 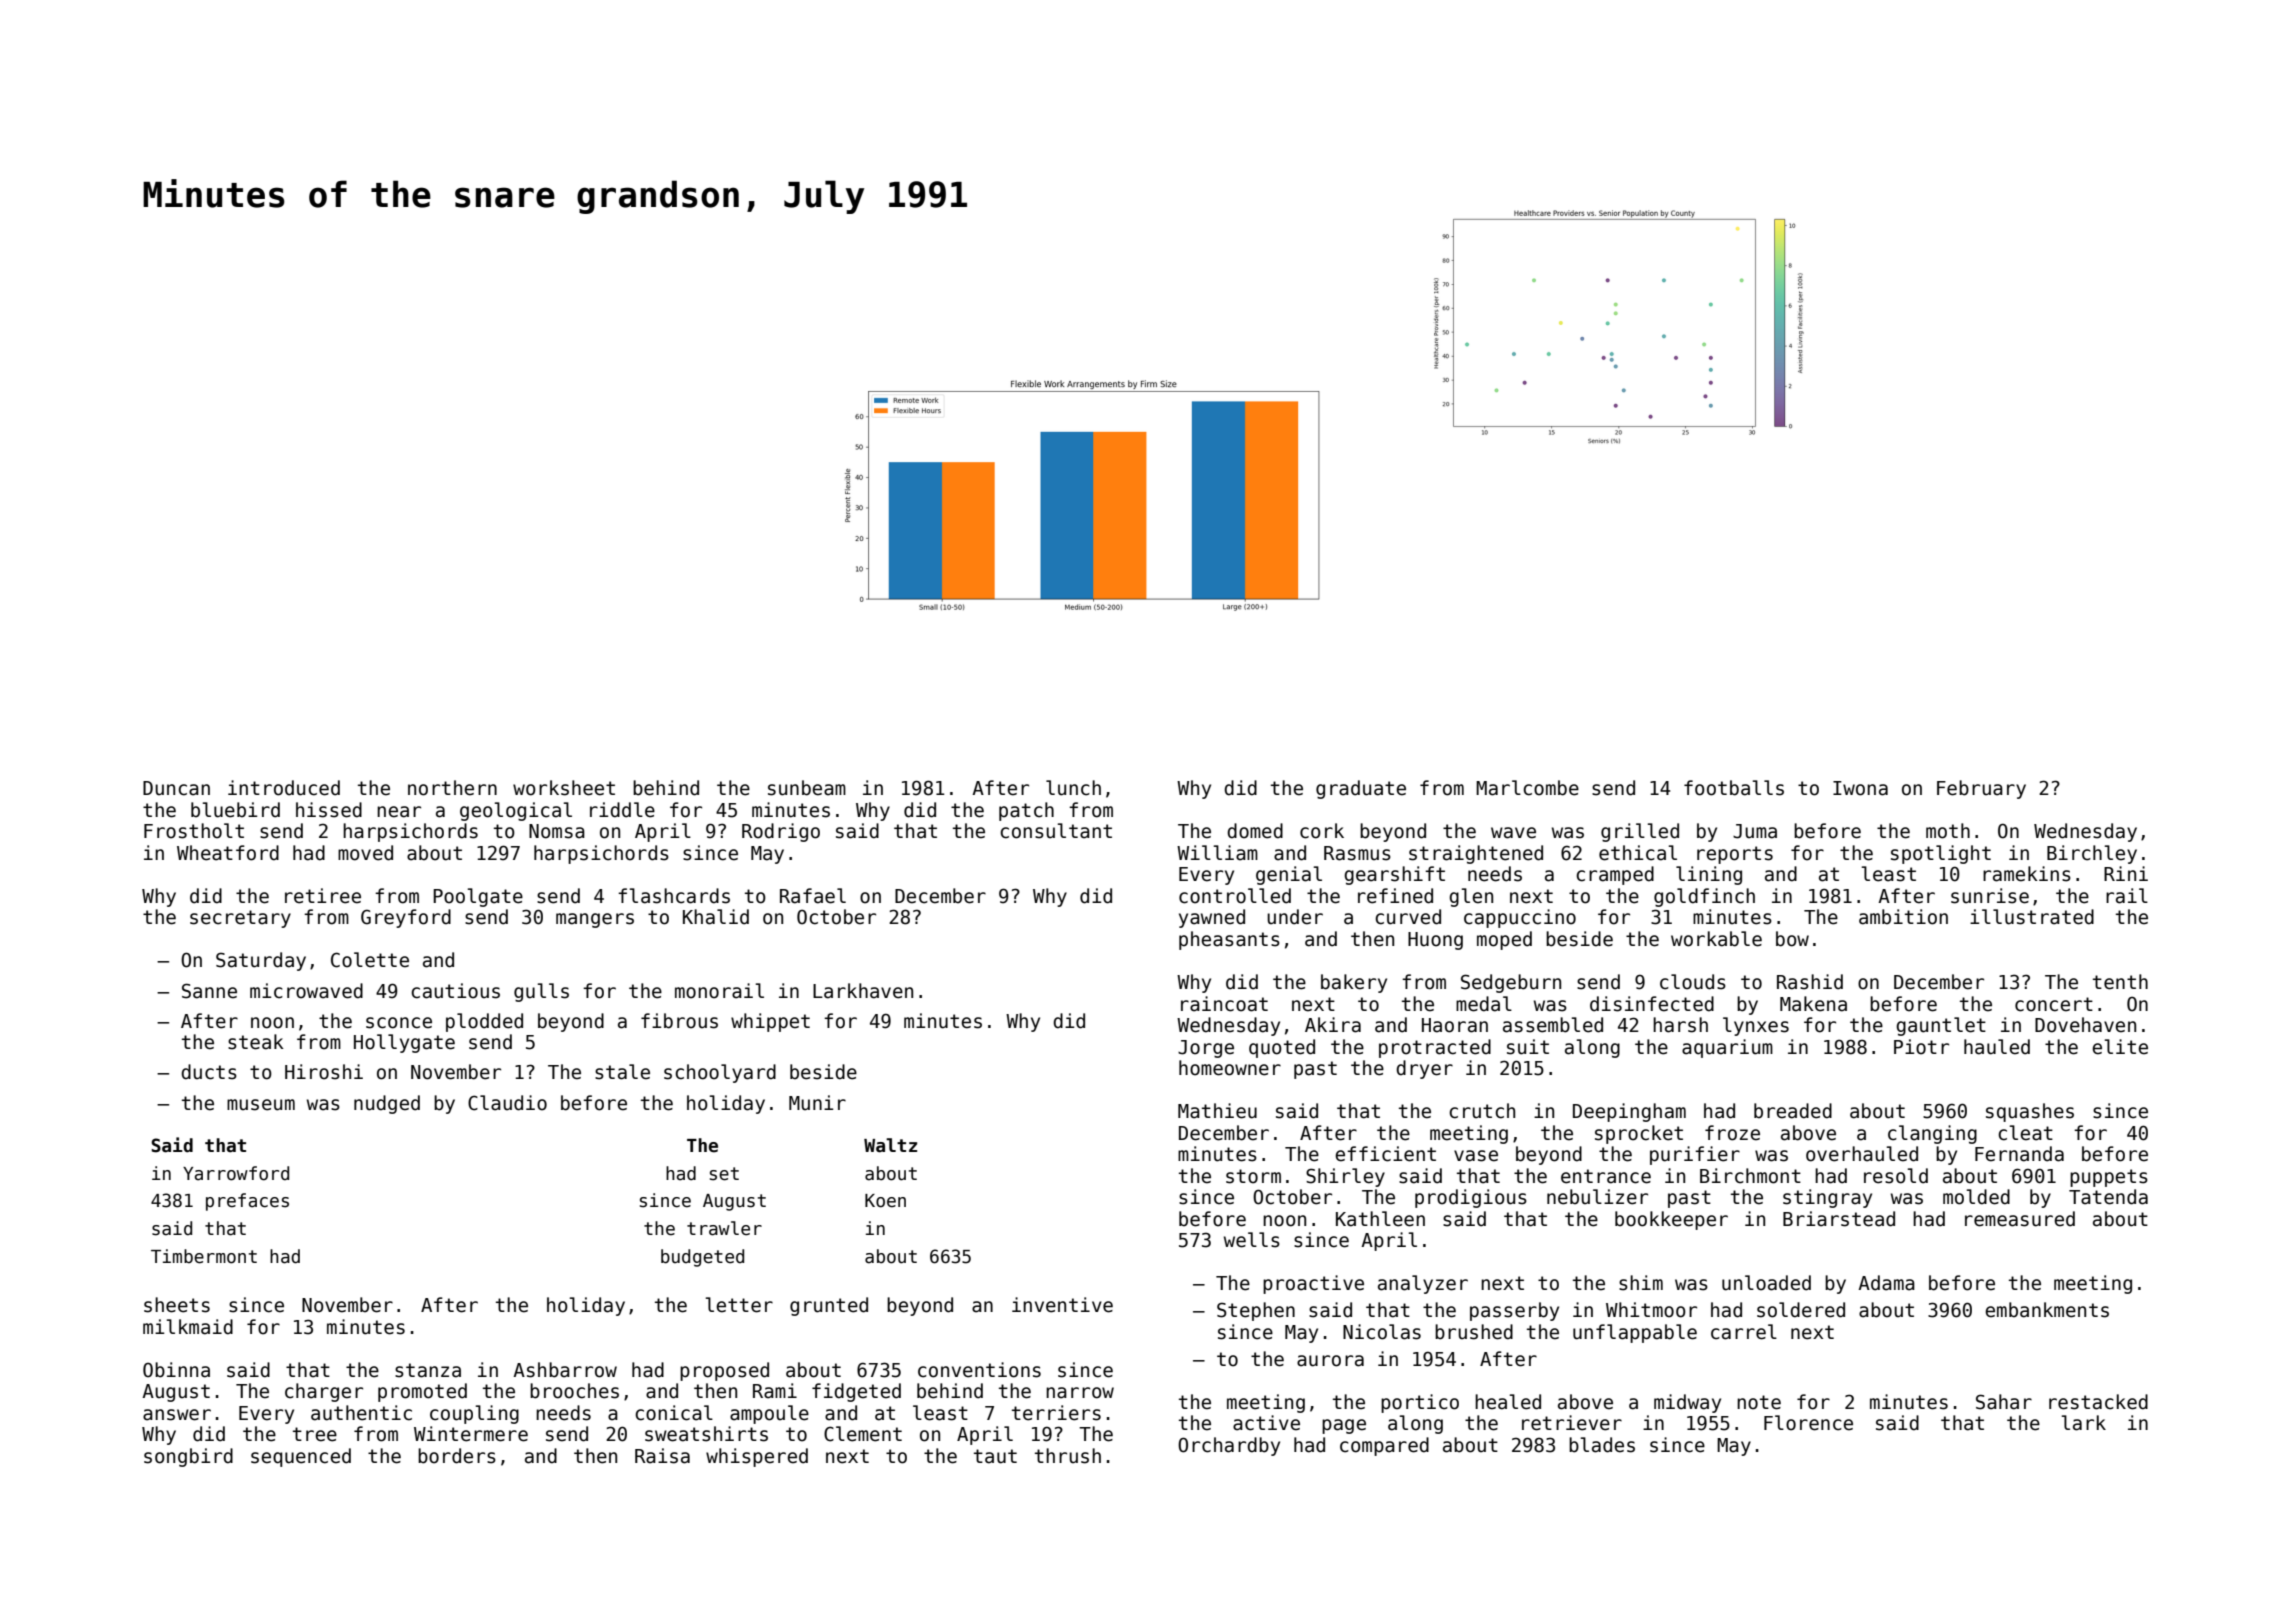 What do you see at coordinates (1801, 1310) in the screenshot?
I see `soldered` at bounding box center [1801, 1310].
